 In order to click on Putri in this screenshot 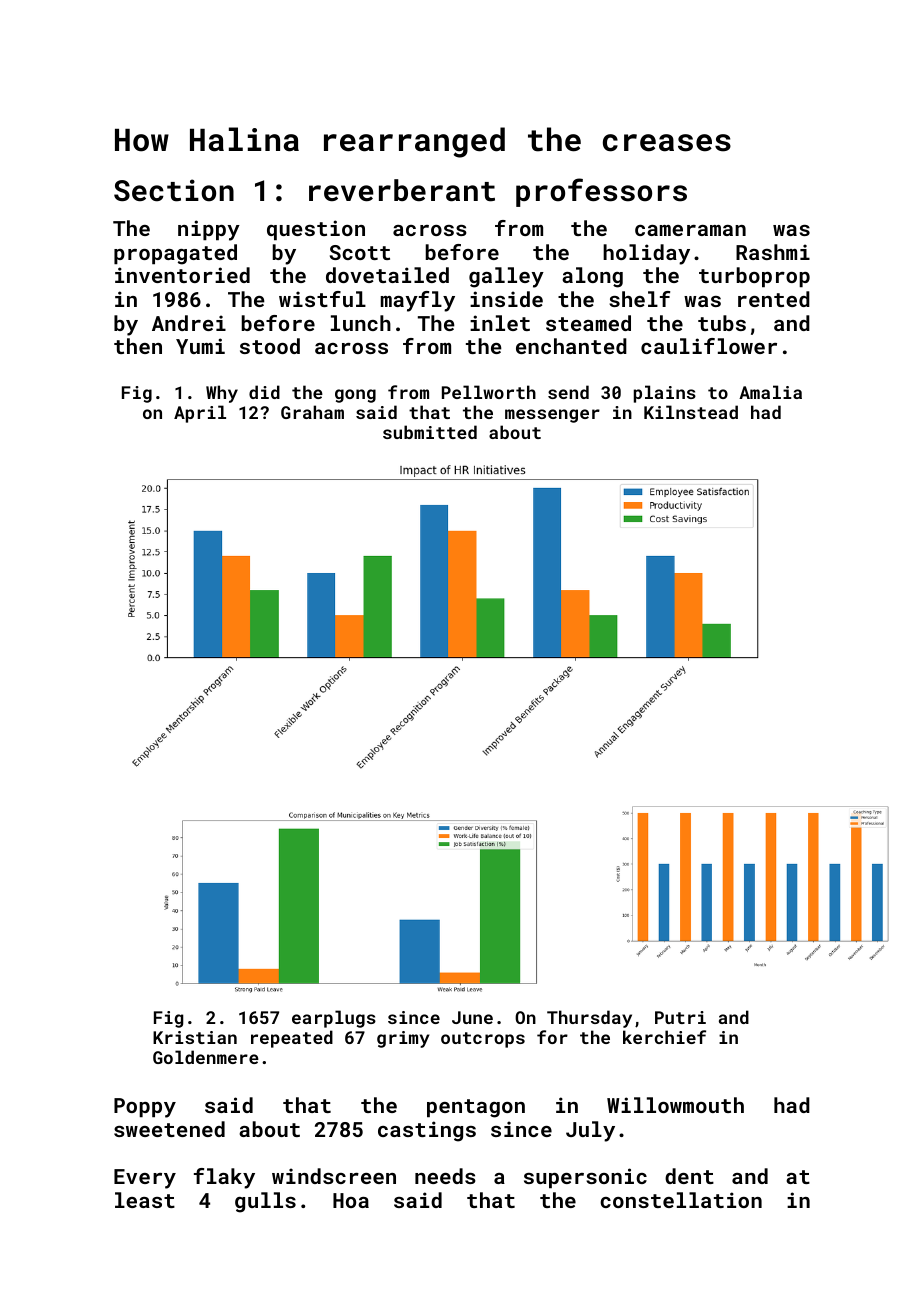, I will do `click(680, 1017)`.
